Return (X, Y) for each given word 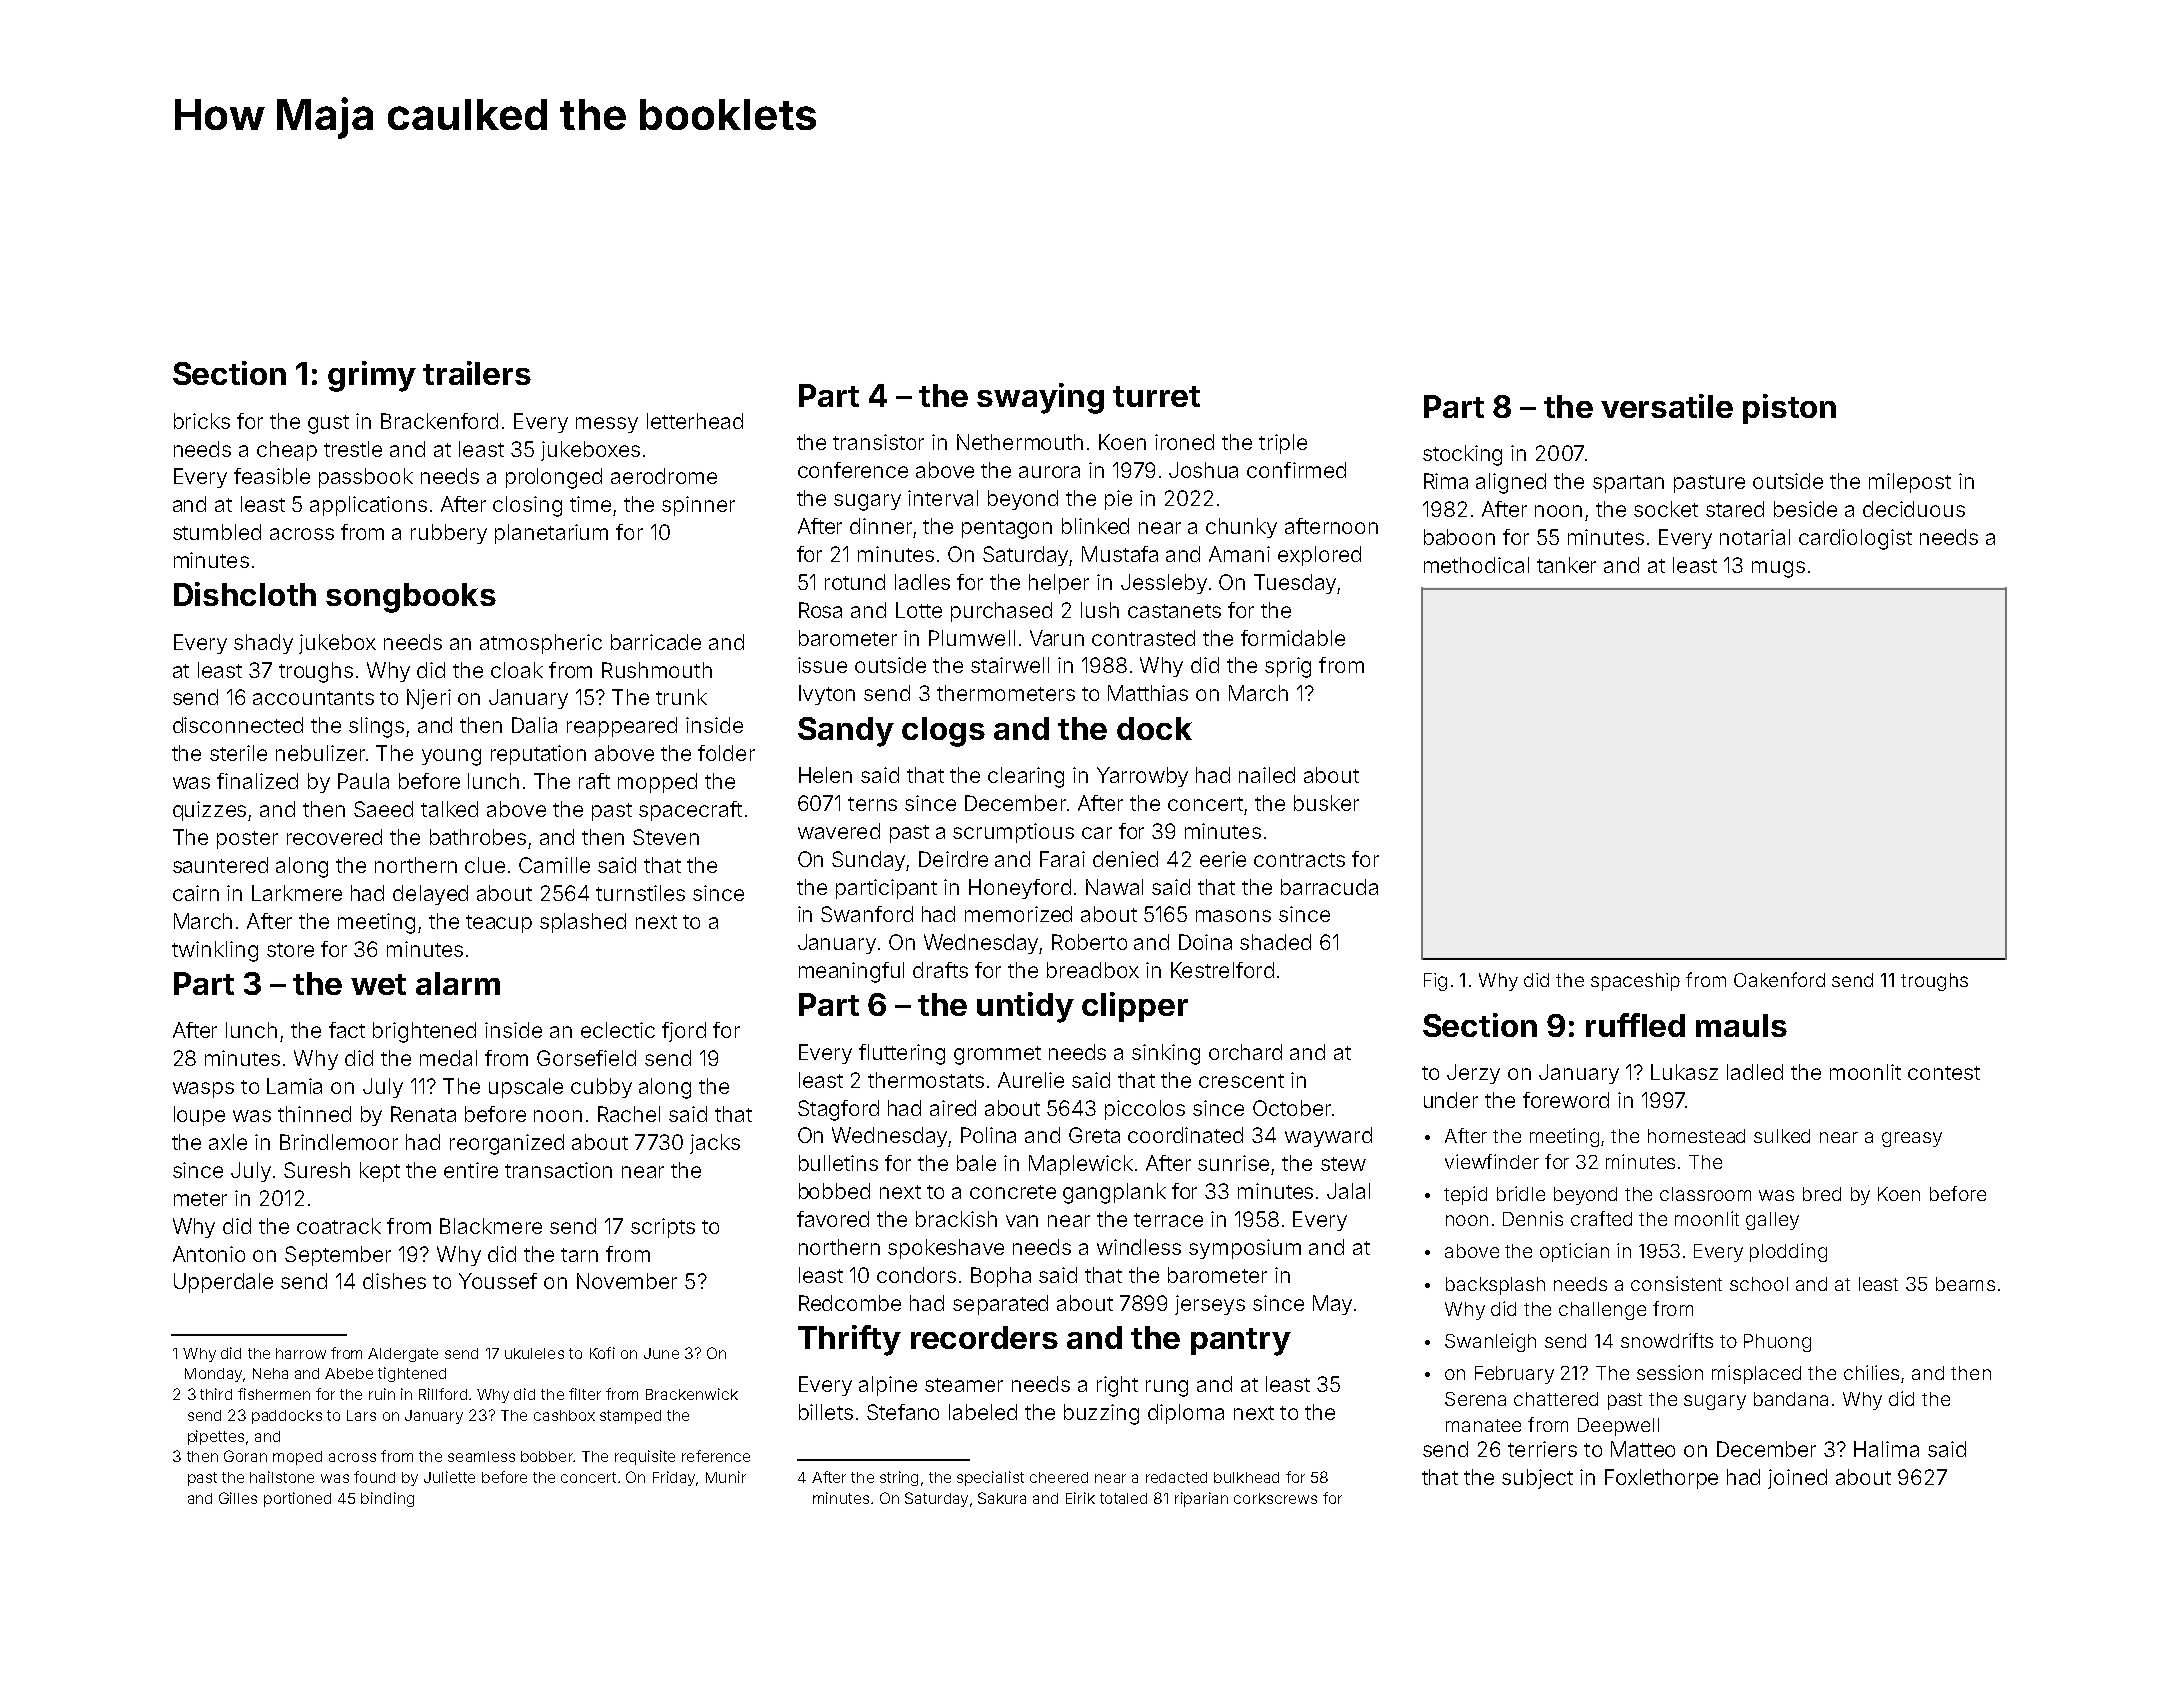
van (1022, 1221)
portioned (297, 1499)
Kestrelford (1222, 970)
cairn (196, 893)
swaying (1040, 398)
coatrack (339, 1226)
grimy (372, 376)
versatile (1667, 406)
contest (1944, 1073)
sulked (1782, 1136)
